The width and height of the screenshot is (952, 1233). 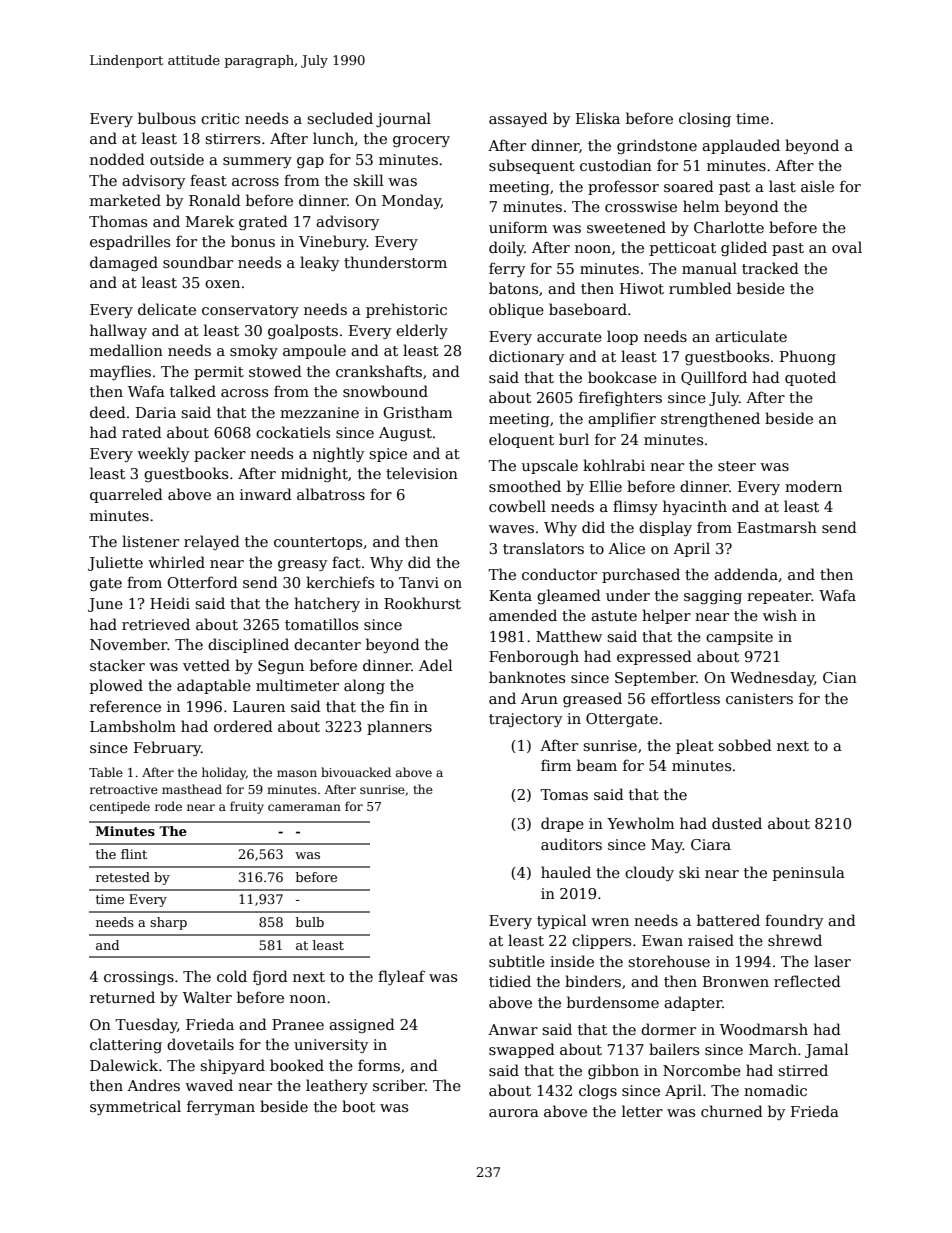 I want to click on Yewholm, so click(x=640, y=823).
